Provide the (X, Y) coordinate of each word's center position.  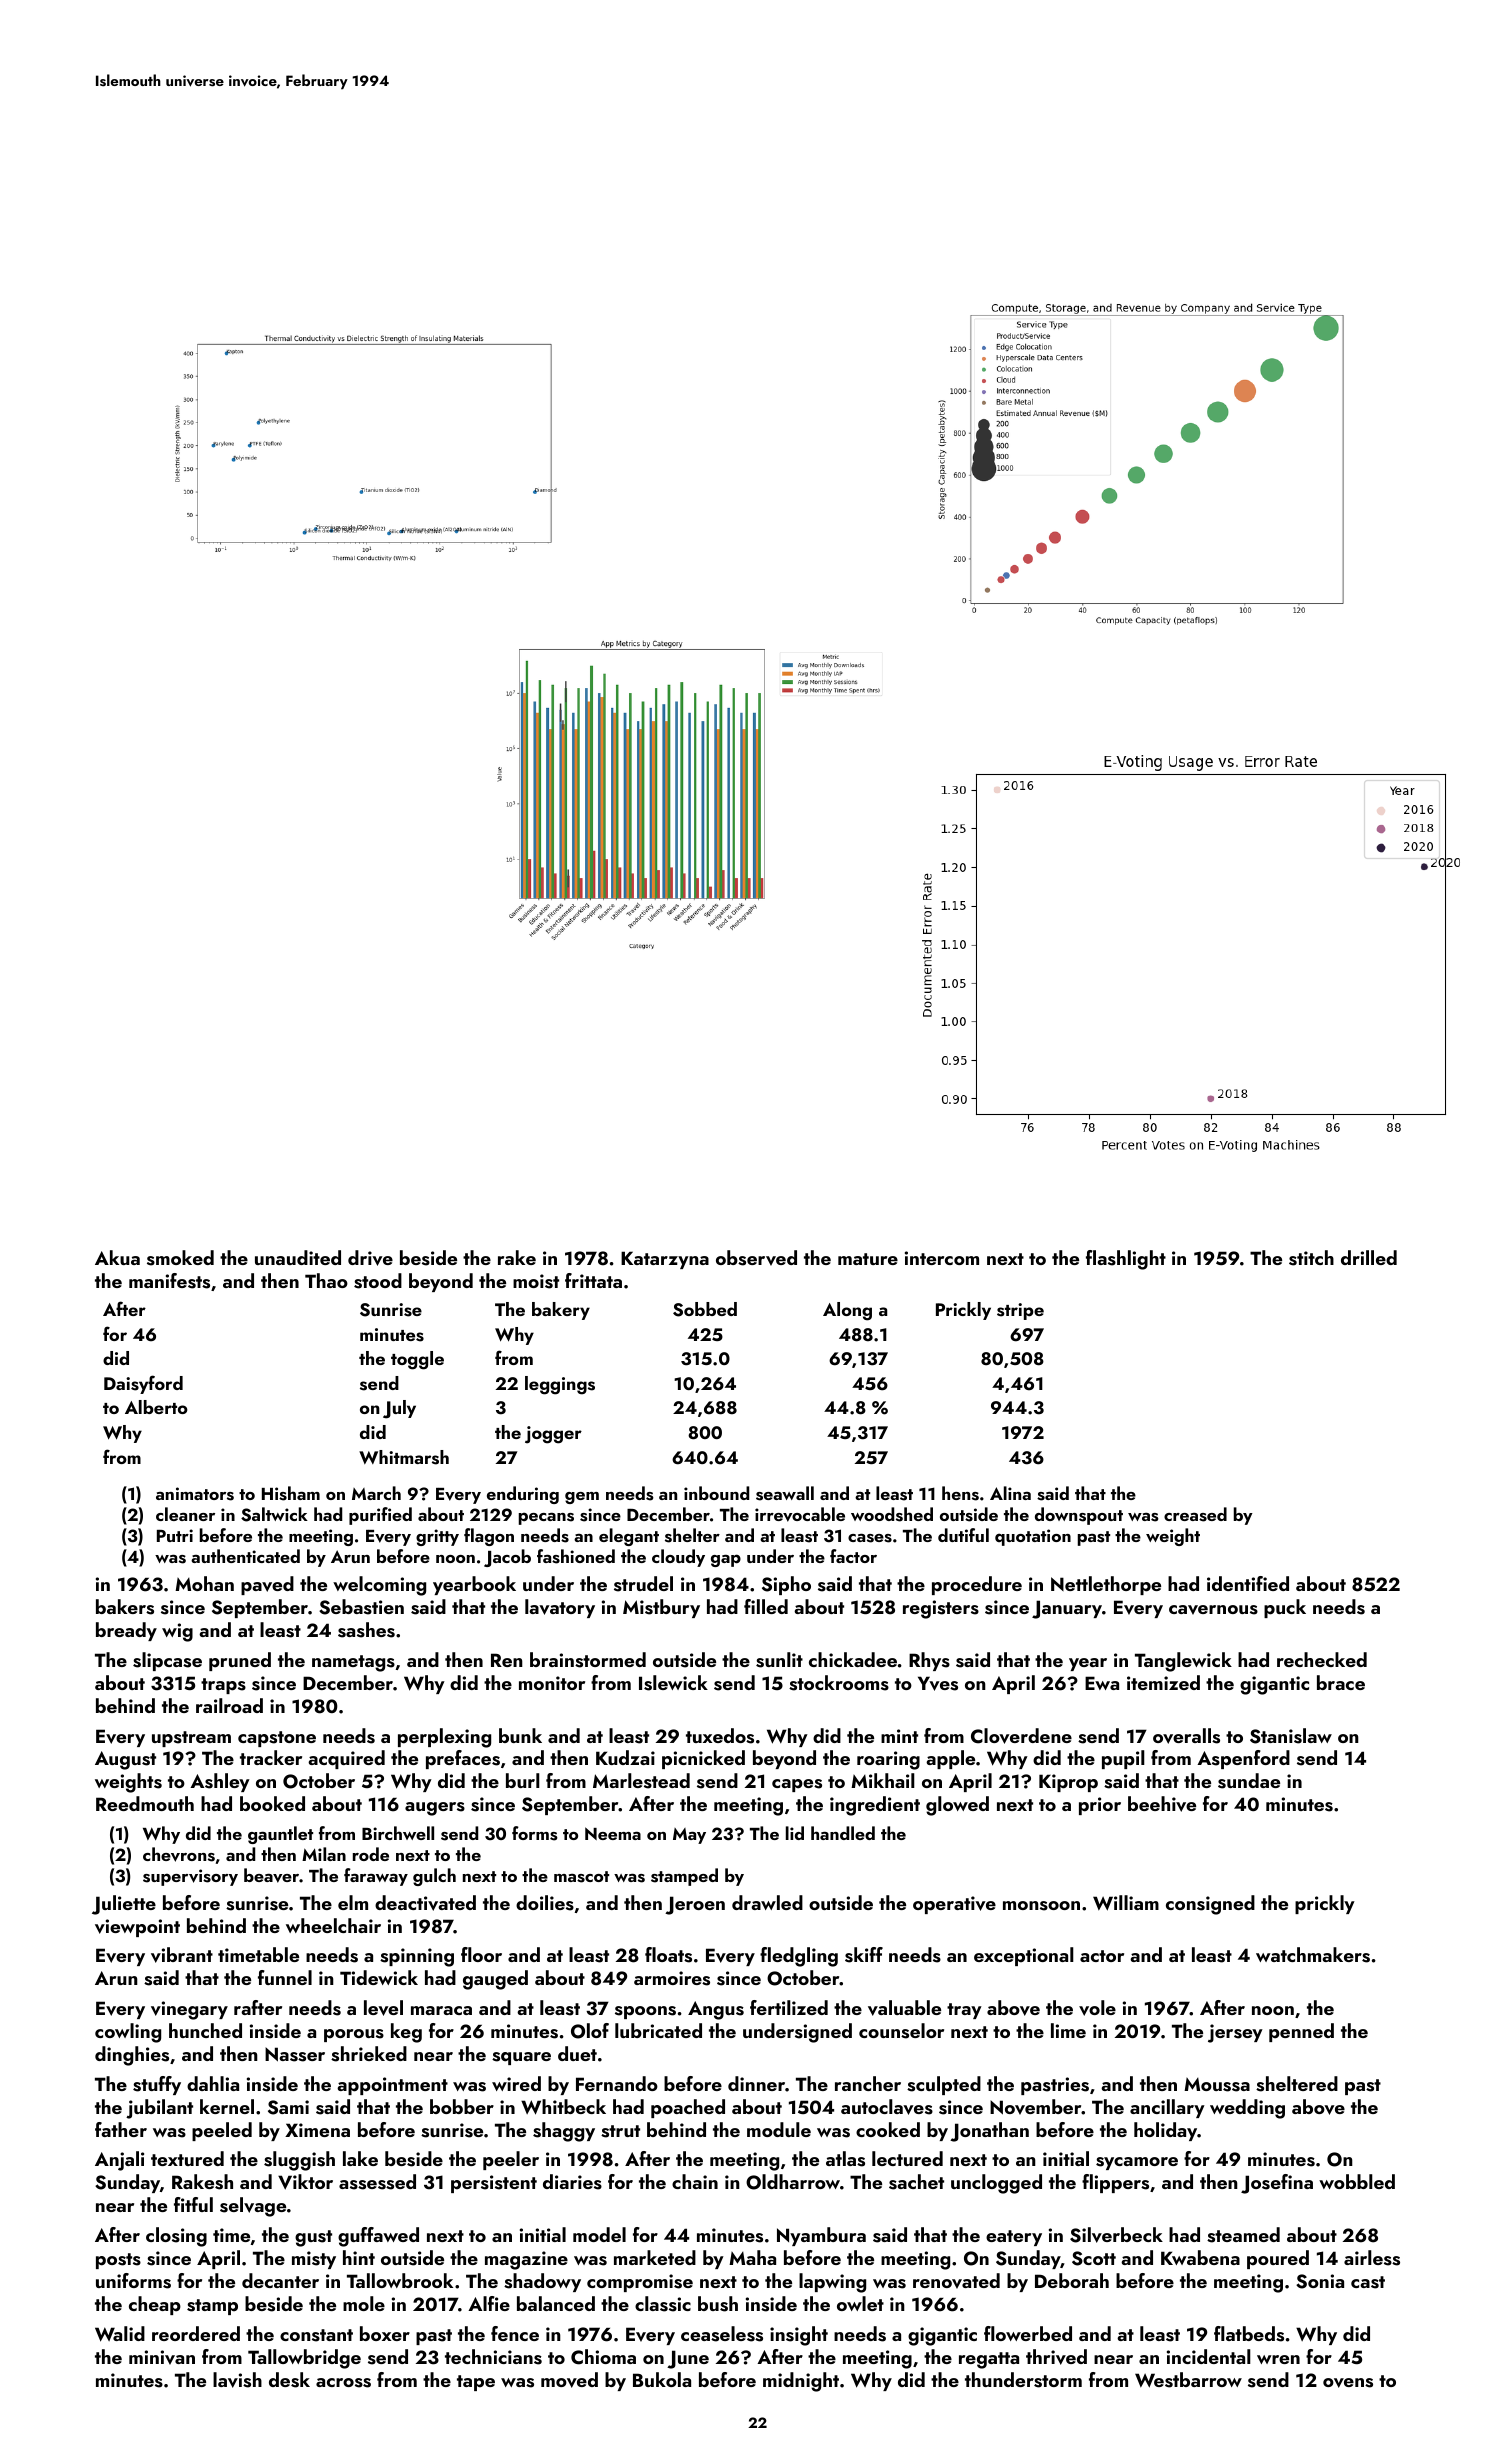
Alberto (156, 1407)
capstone (277, 1739)
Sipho (786, 1585)
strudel (643, 1584)
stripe (1020, 1311)
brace (1341, 1682)
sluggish (299, 2161)
